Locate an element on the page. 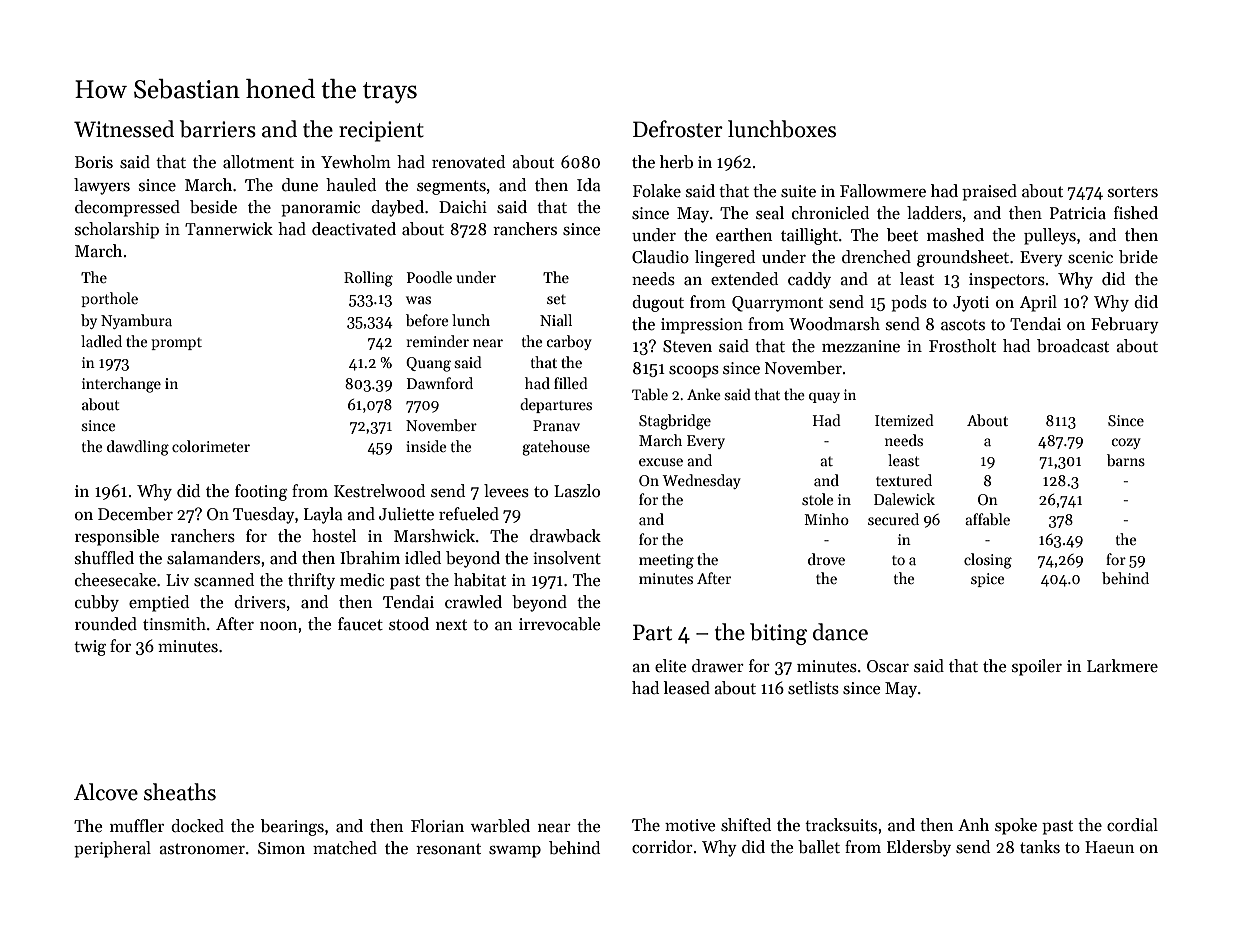 This image has width=1233, height=952. barns is located at coordinates (1126, 460).
